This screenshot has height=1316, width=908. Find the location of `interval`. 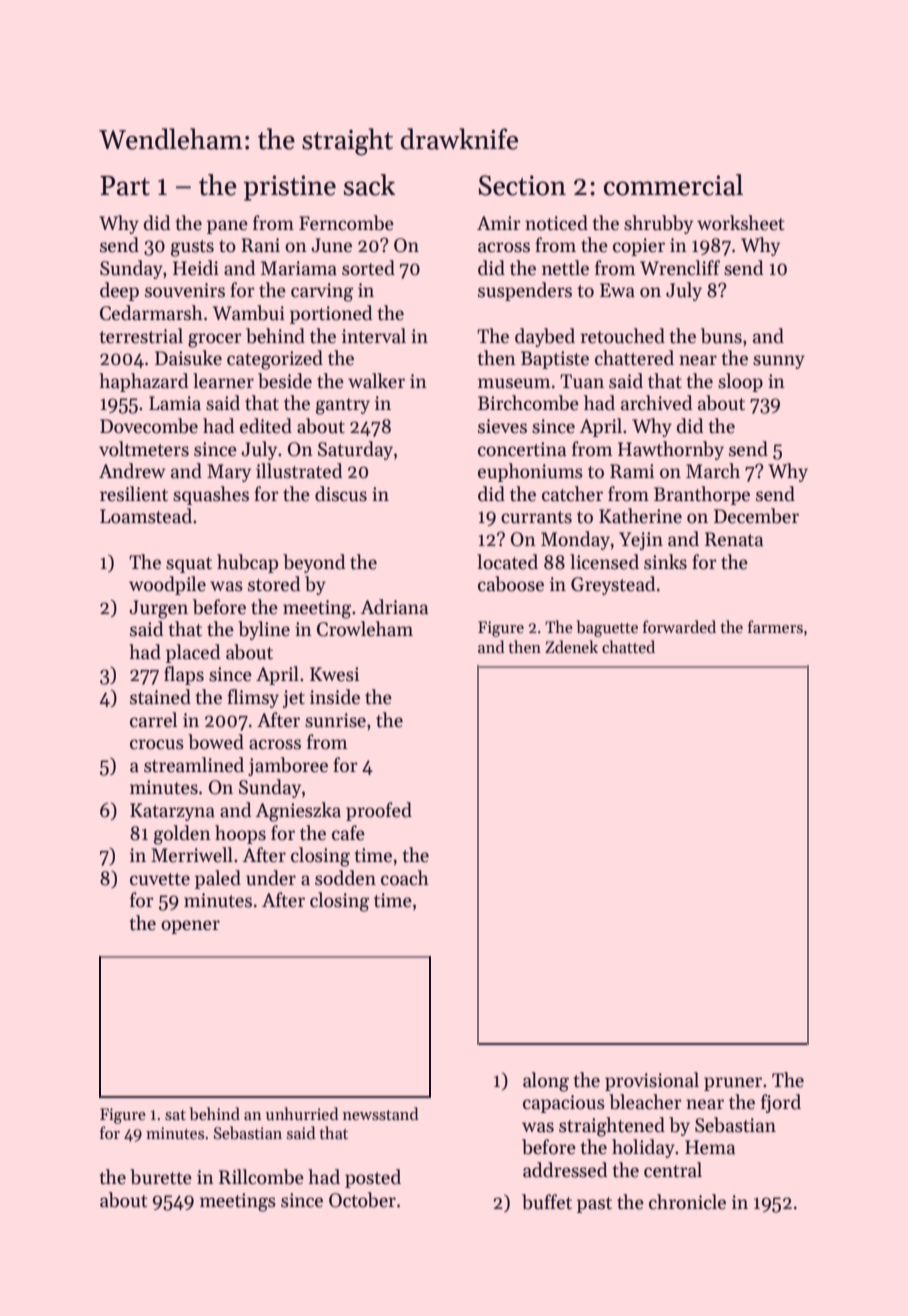

interval is located at coordinates (374, 336).
